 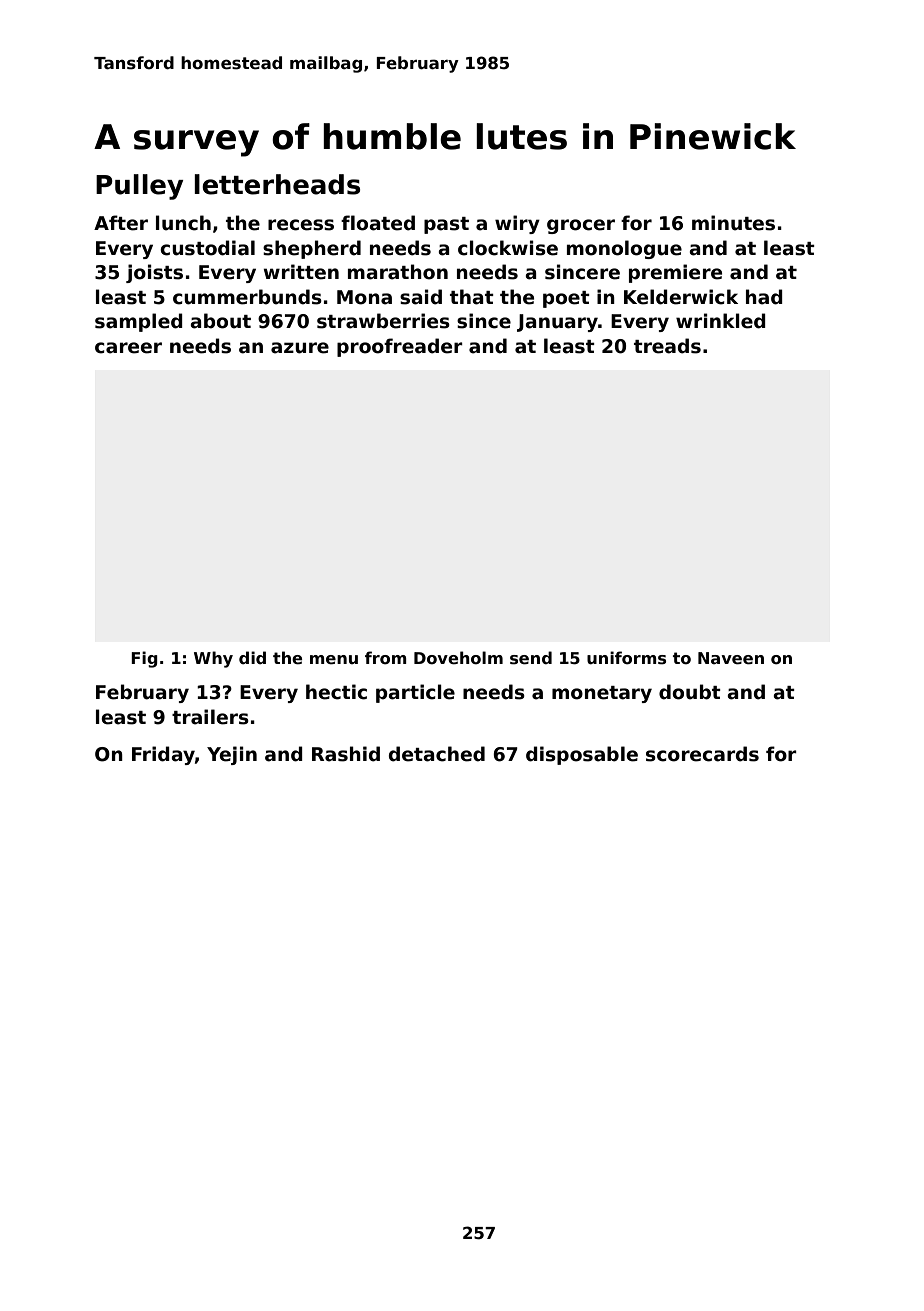 What do you see at coordinates (721, 321) in the image?
I see `wrinkled` at bounding box center [721, 321].
